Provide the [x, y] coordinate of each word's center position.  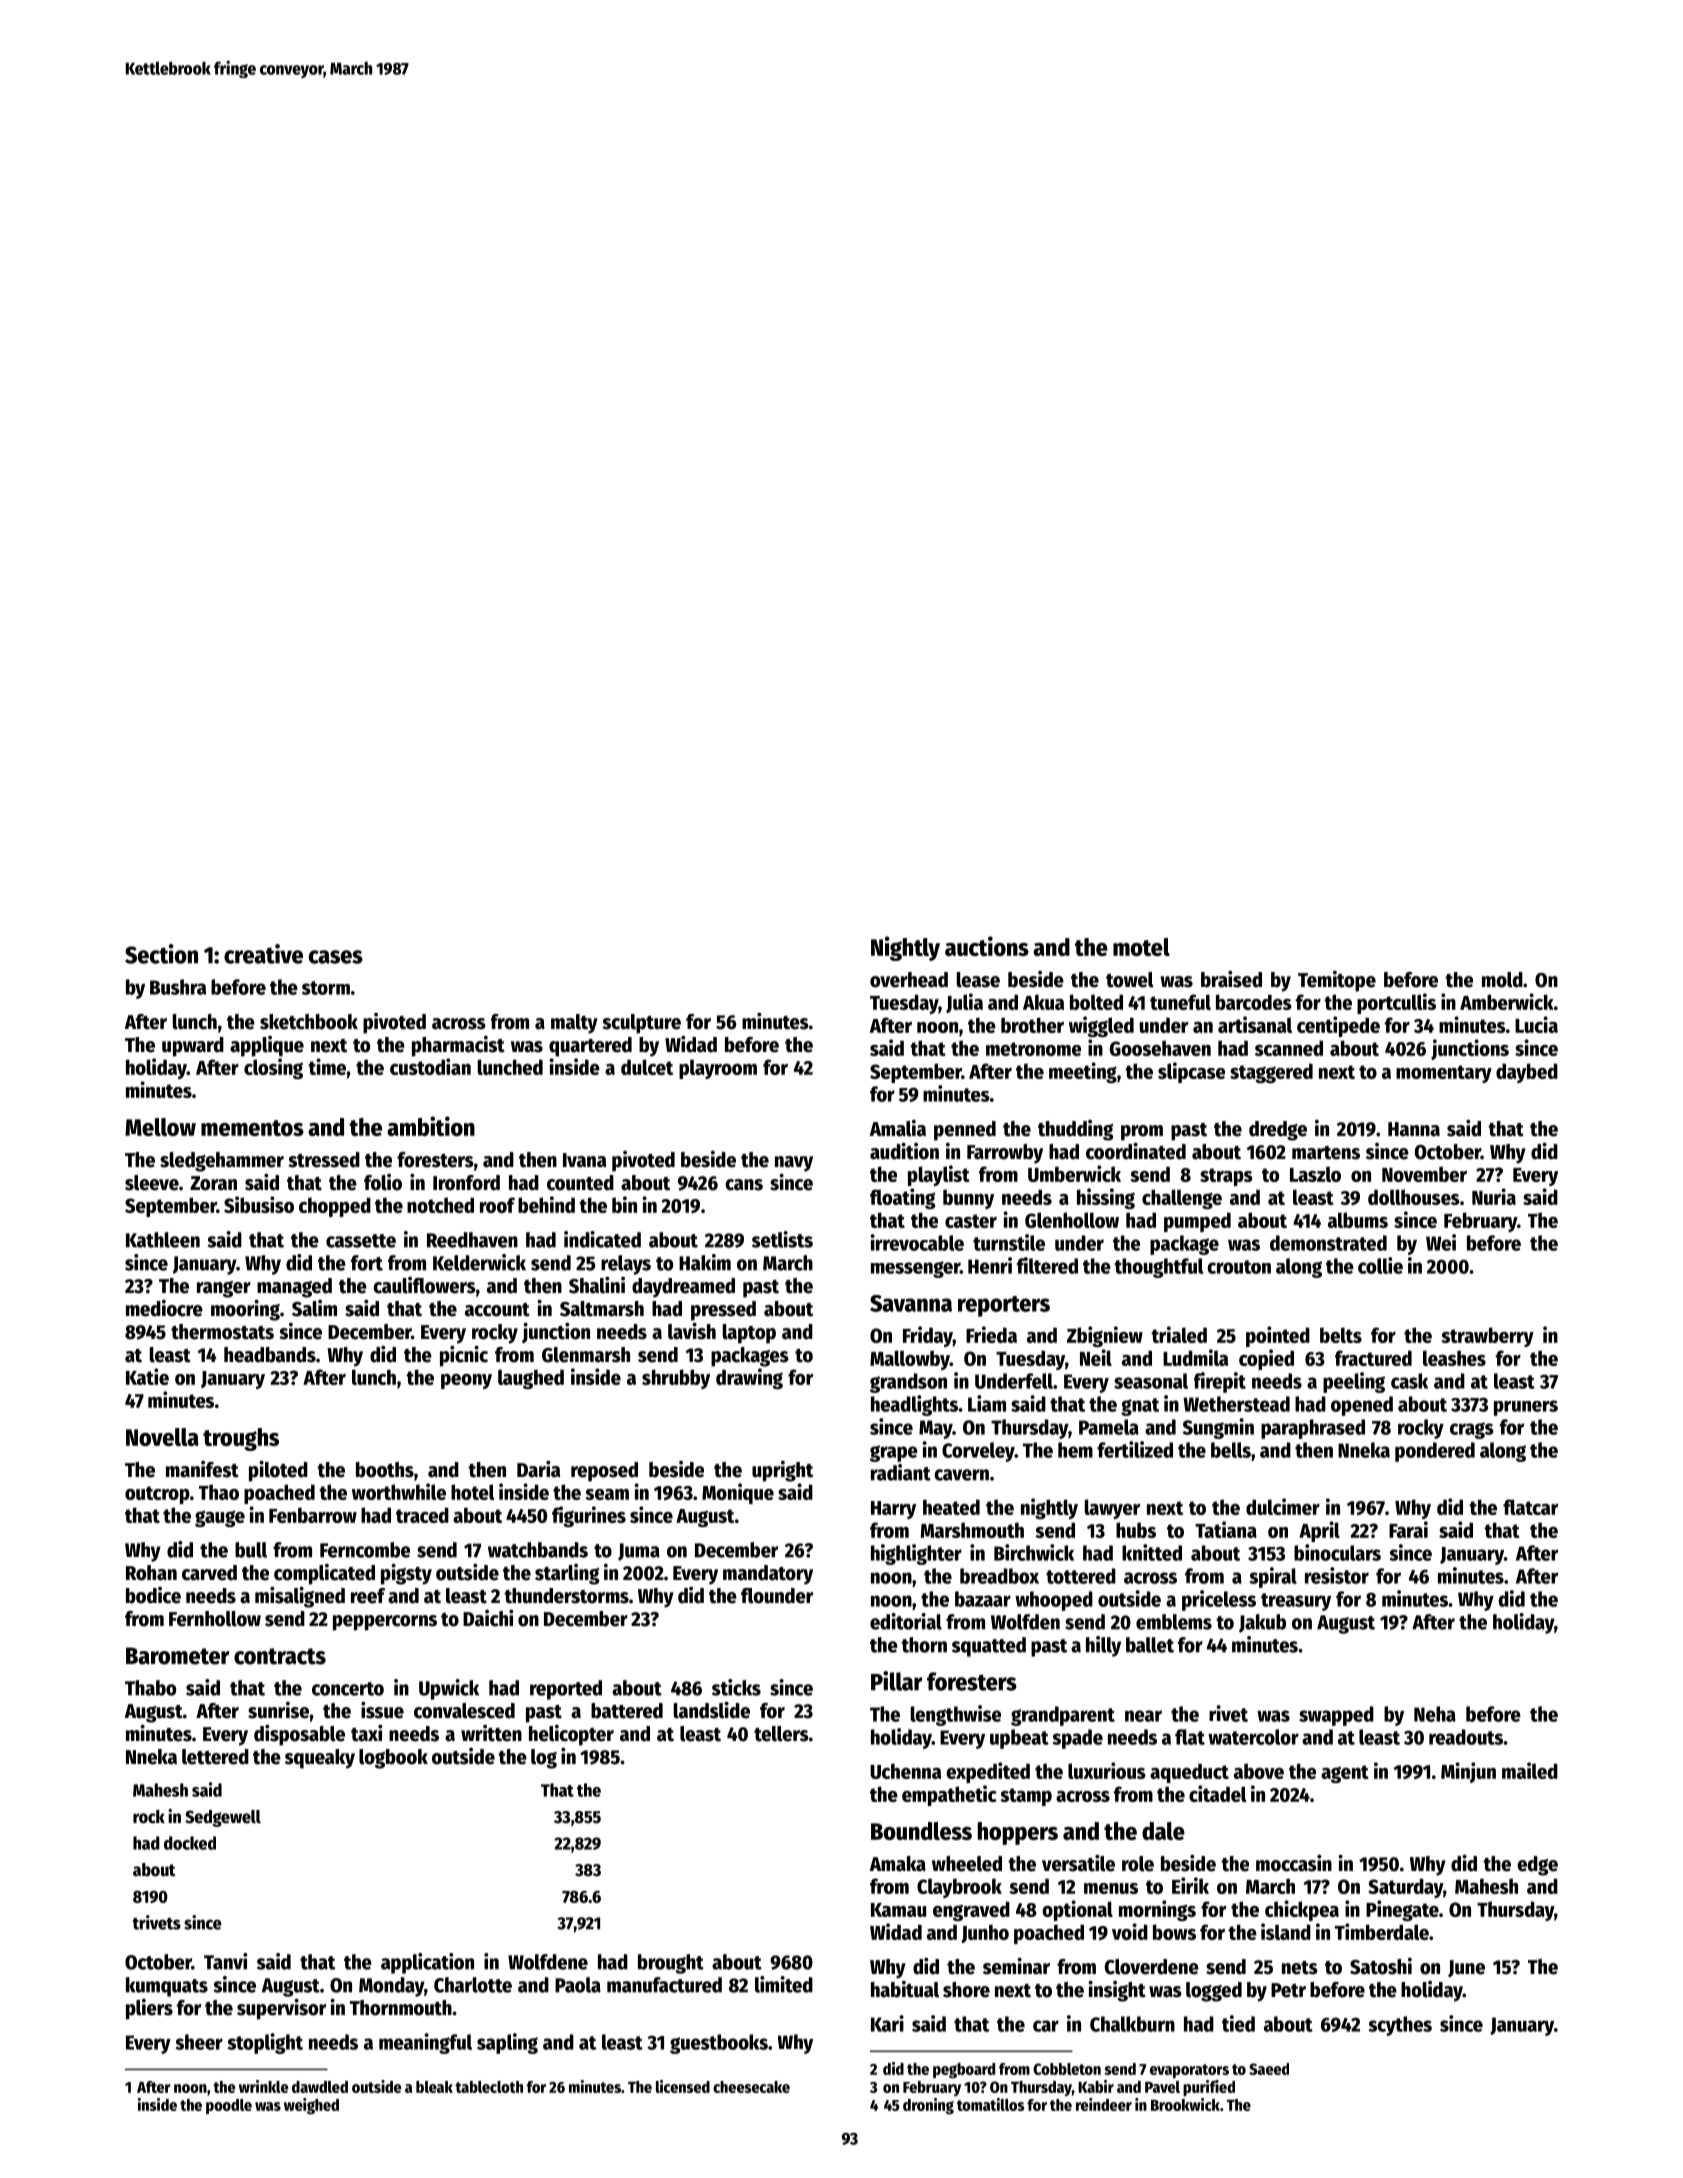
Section [161, 954]
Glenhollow [1072, 1220]
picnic [464, 1356]
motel [1141, 947]
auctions [987, 946]
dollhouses [1414, 1197]
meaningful [425, 2043]
